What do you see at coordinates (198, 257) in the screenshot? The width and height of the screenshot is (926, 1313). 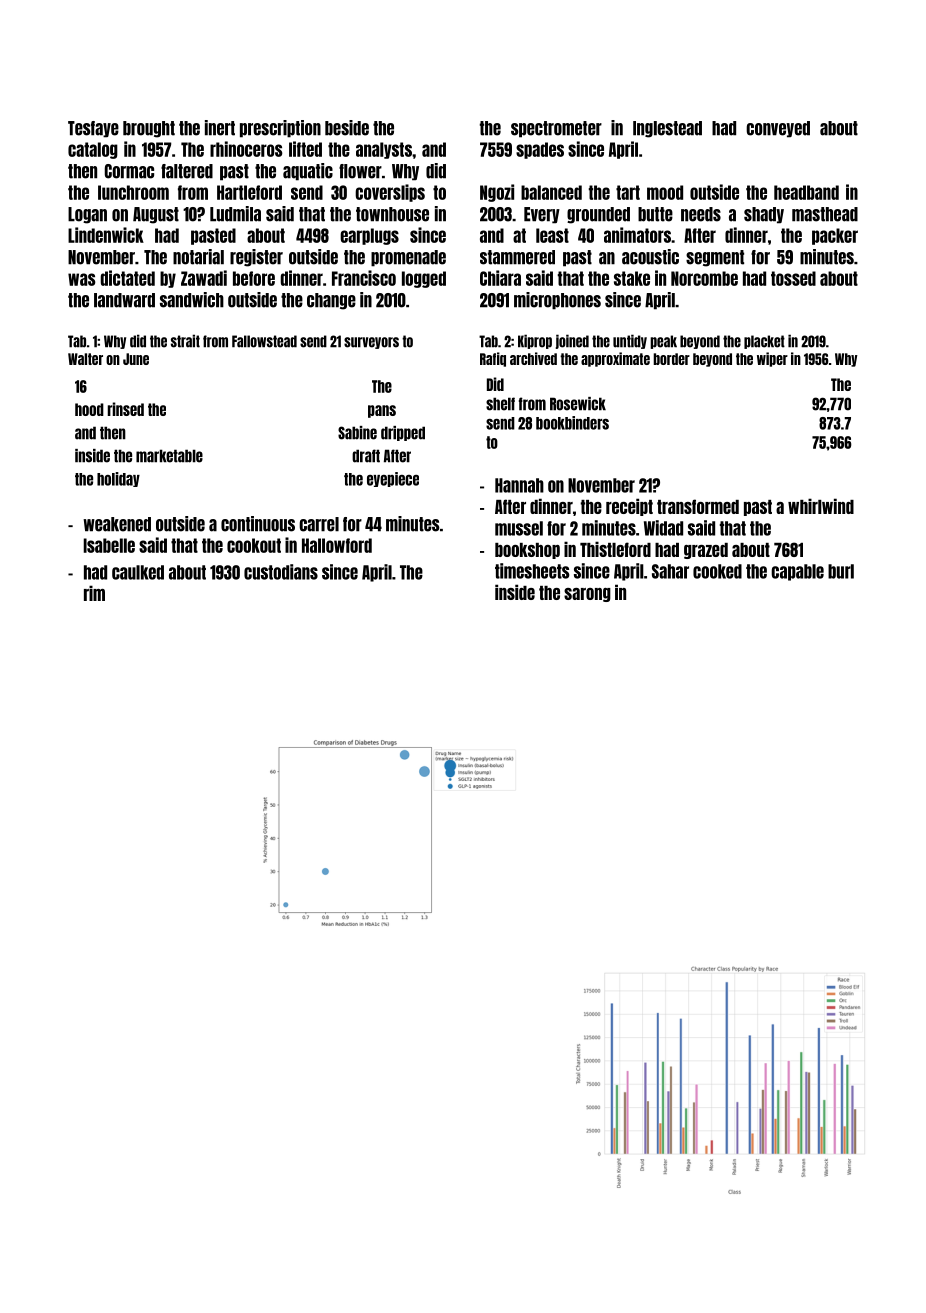 I see `notarial` at bounding box center [198, 257].
